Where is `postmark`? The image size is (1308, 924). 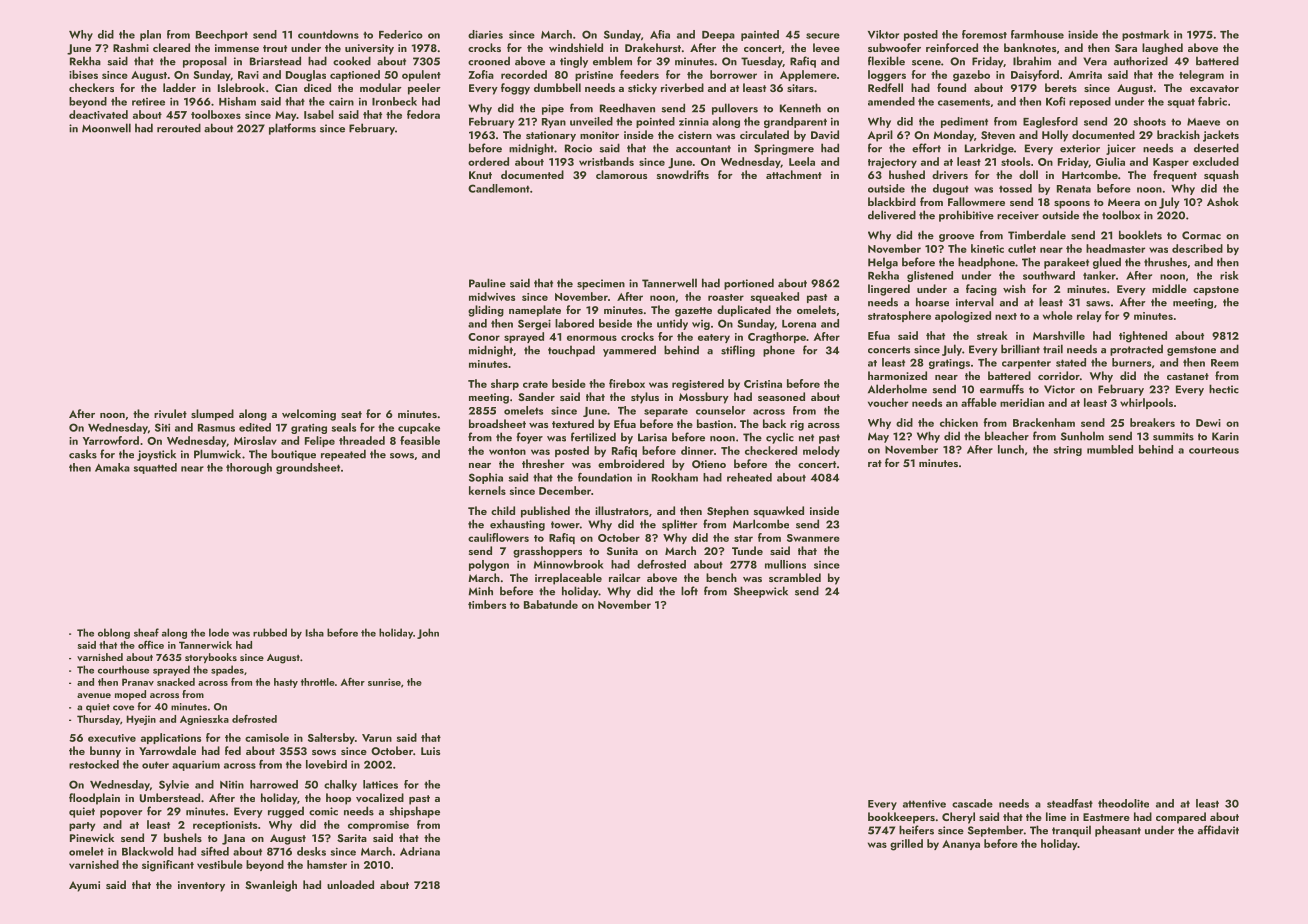 postmark is located at coordinates (1145, 35).
